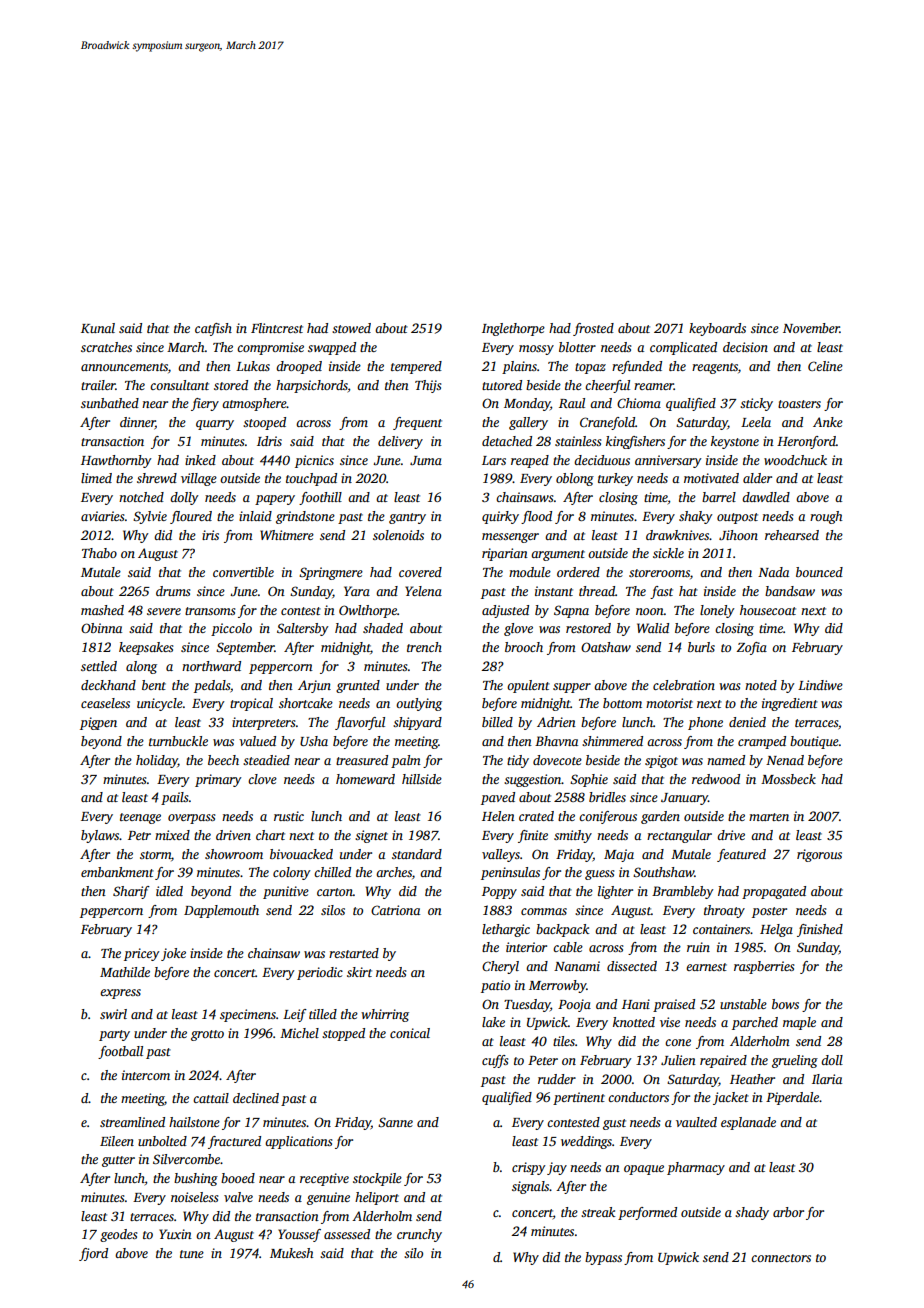 This document has width=924, height=1308. I want to click on inked, so click(200, 460).
